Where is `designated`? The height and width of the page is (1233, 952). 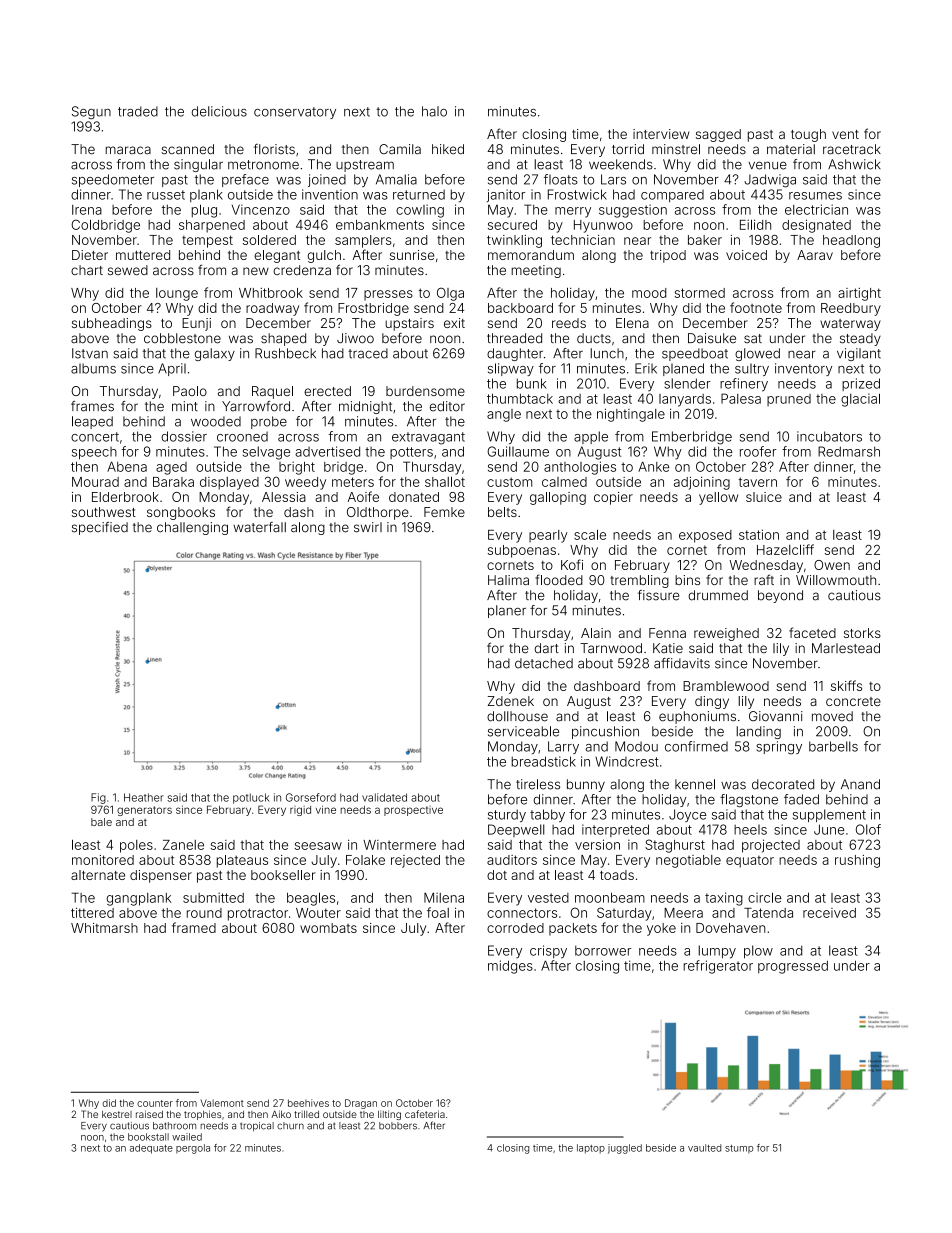
designated is located at coordinates (816, 226).
